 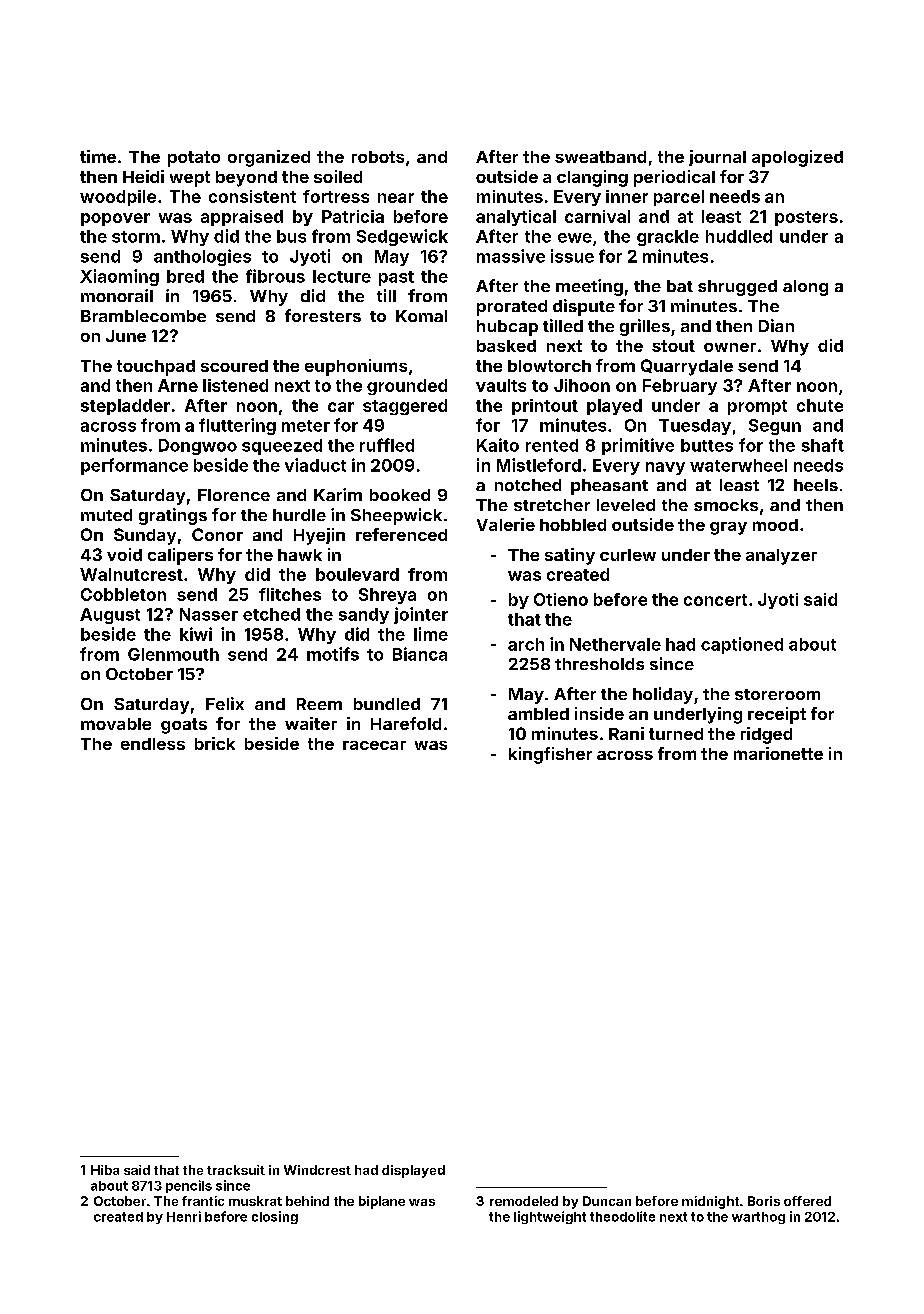 I want to click on foresters, so click(x=323, y=315).
